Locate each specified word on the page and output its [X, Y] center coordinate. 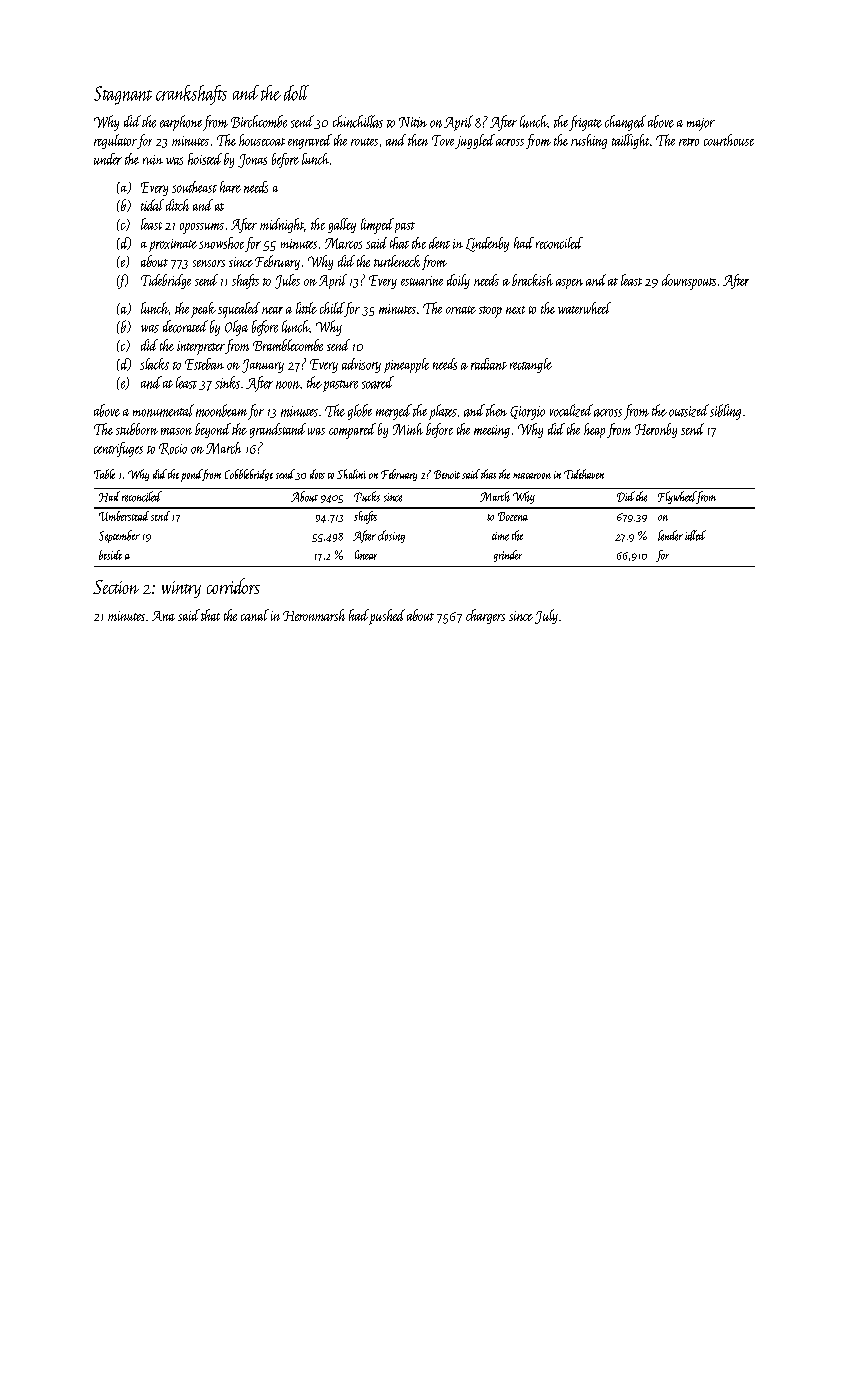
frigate [585, 123]
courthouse [729, 140]
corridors [233, 586]
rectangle [531, 365]
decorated [185, 326]
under [108, 159]
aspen [569, 284]
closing [391, 536]
